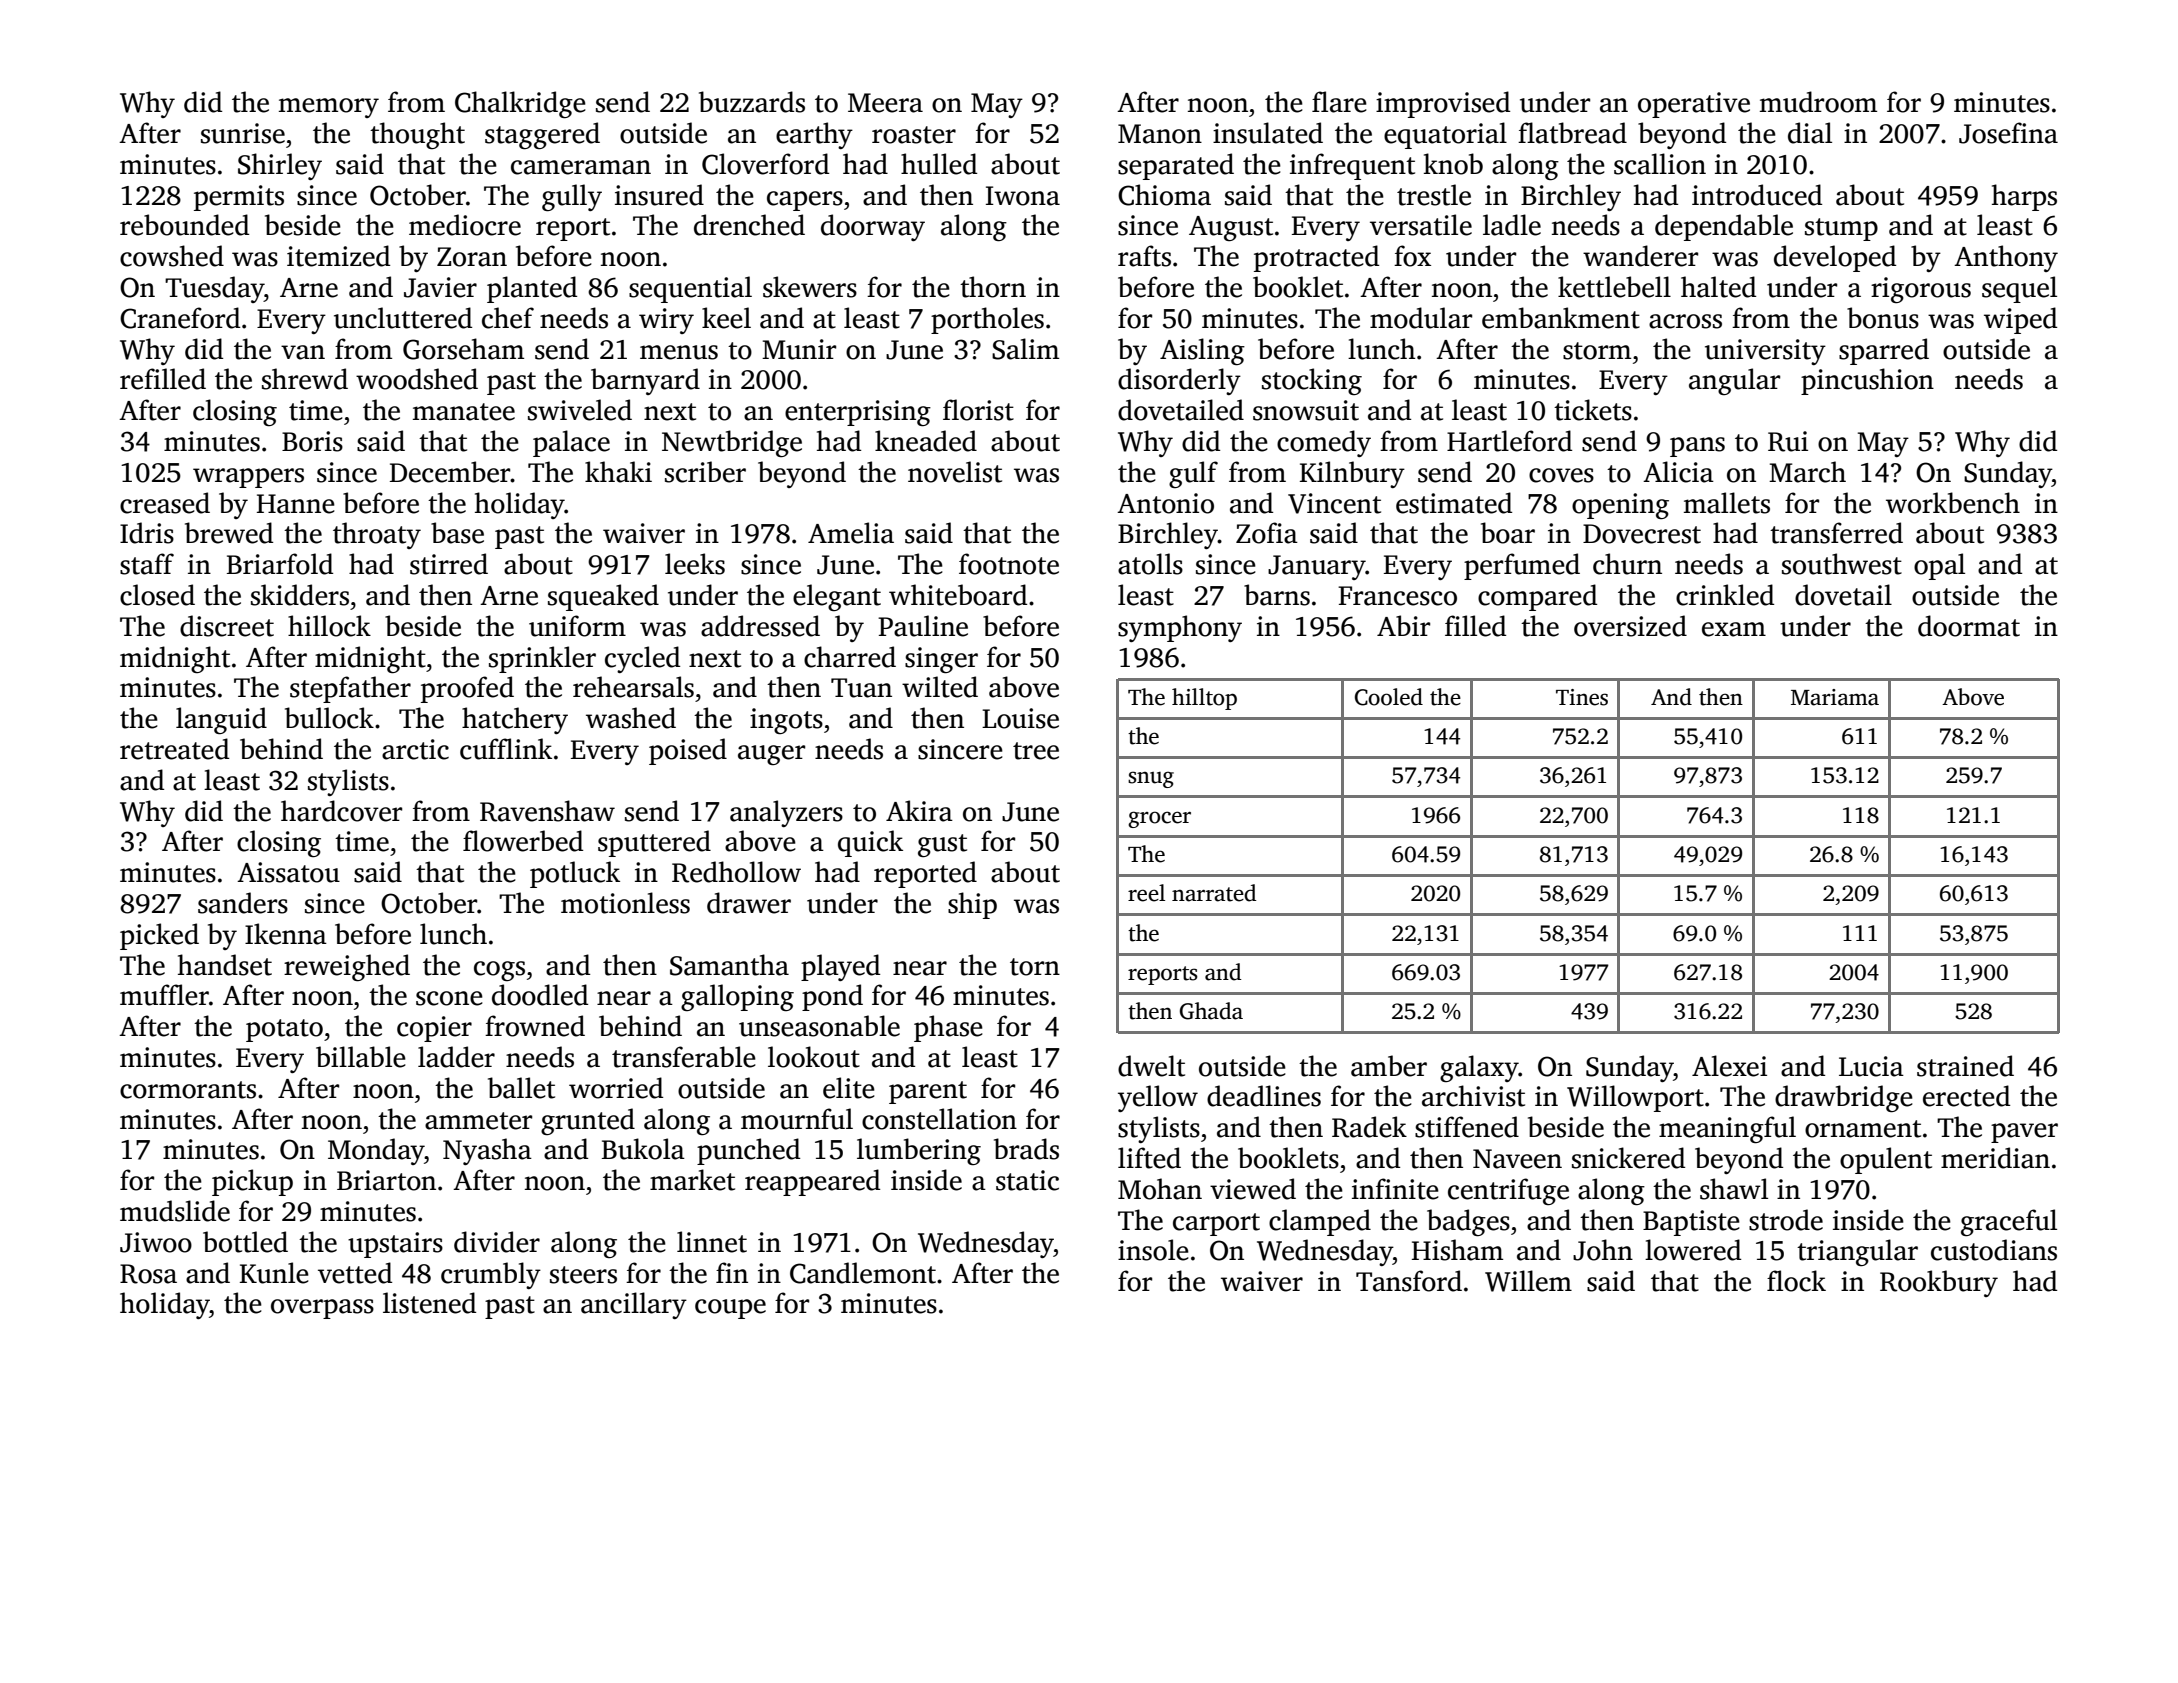 The image size is (2178, 1683). I want to click on churn, so click(1627, 564).
